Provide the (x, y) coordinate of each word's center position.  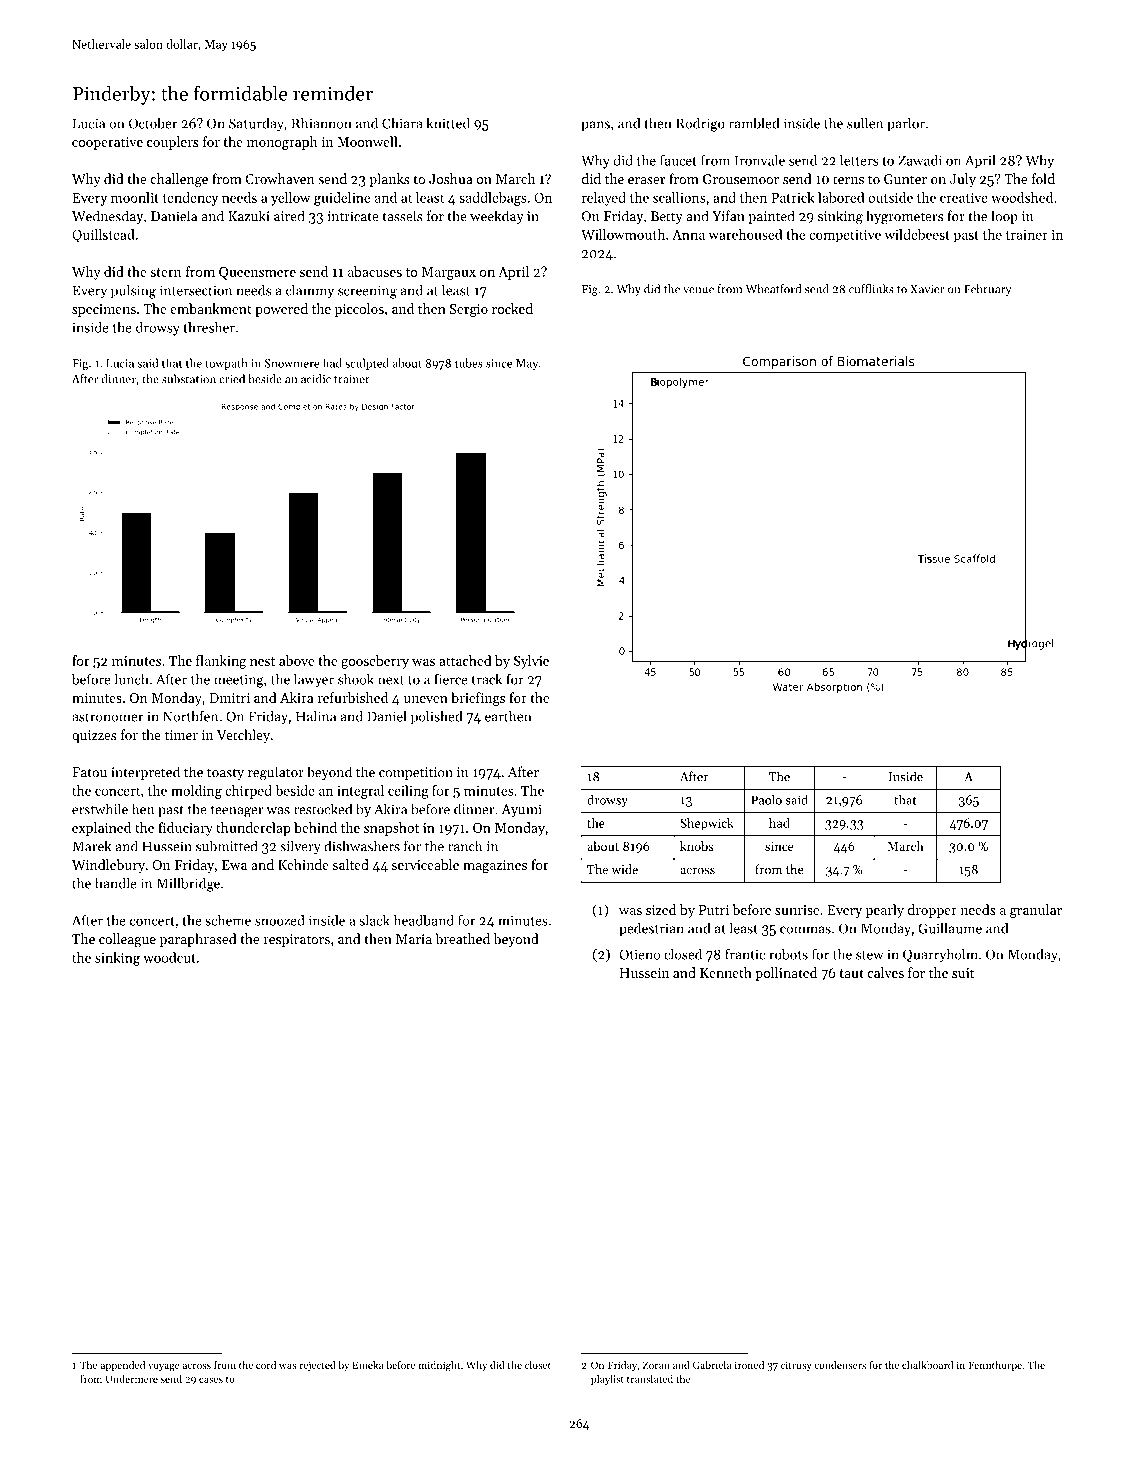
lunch (131, 679)
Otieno (639, 954)
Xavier (927, 289)
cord (266, 1365)
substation (189, 379)
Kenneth (726, 972)
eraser (646, 180)
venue (698, 290)
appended (122, 1366)
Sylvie (531, 662)
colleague (127, 940)
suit (963, 973)
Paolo (766, 800)
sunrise (797, 910)
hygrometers (904, 217)
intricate (353, 216)
